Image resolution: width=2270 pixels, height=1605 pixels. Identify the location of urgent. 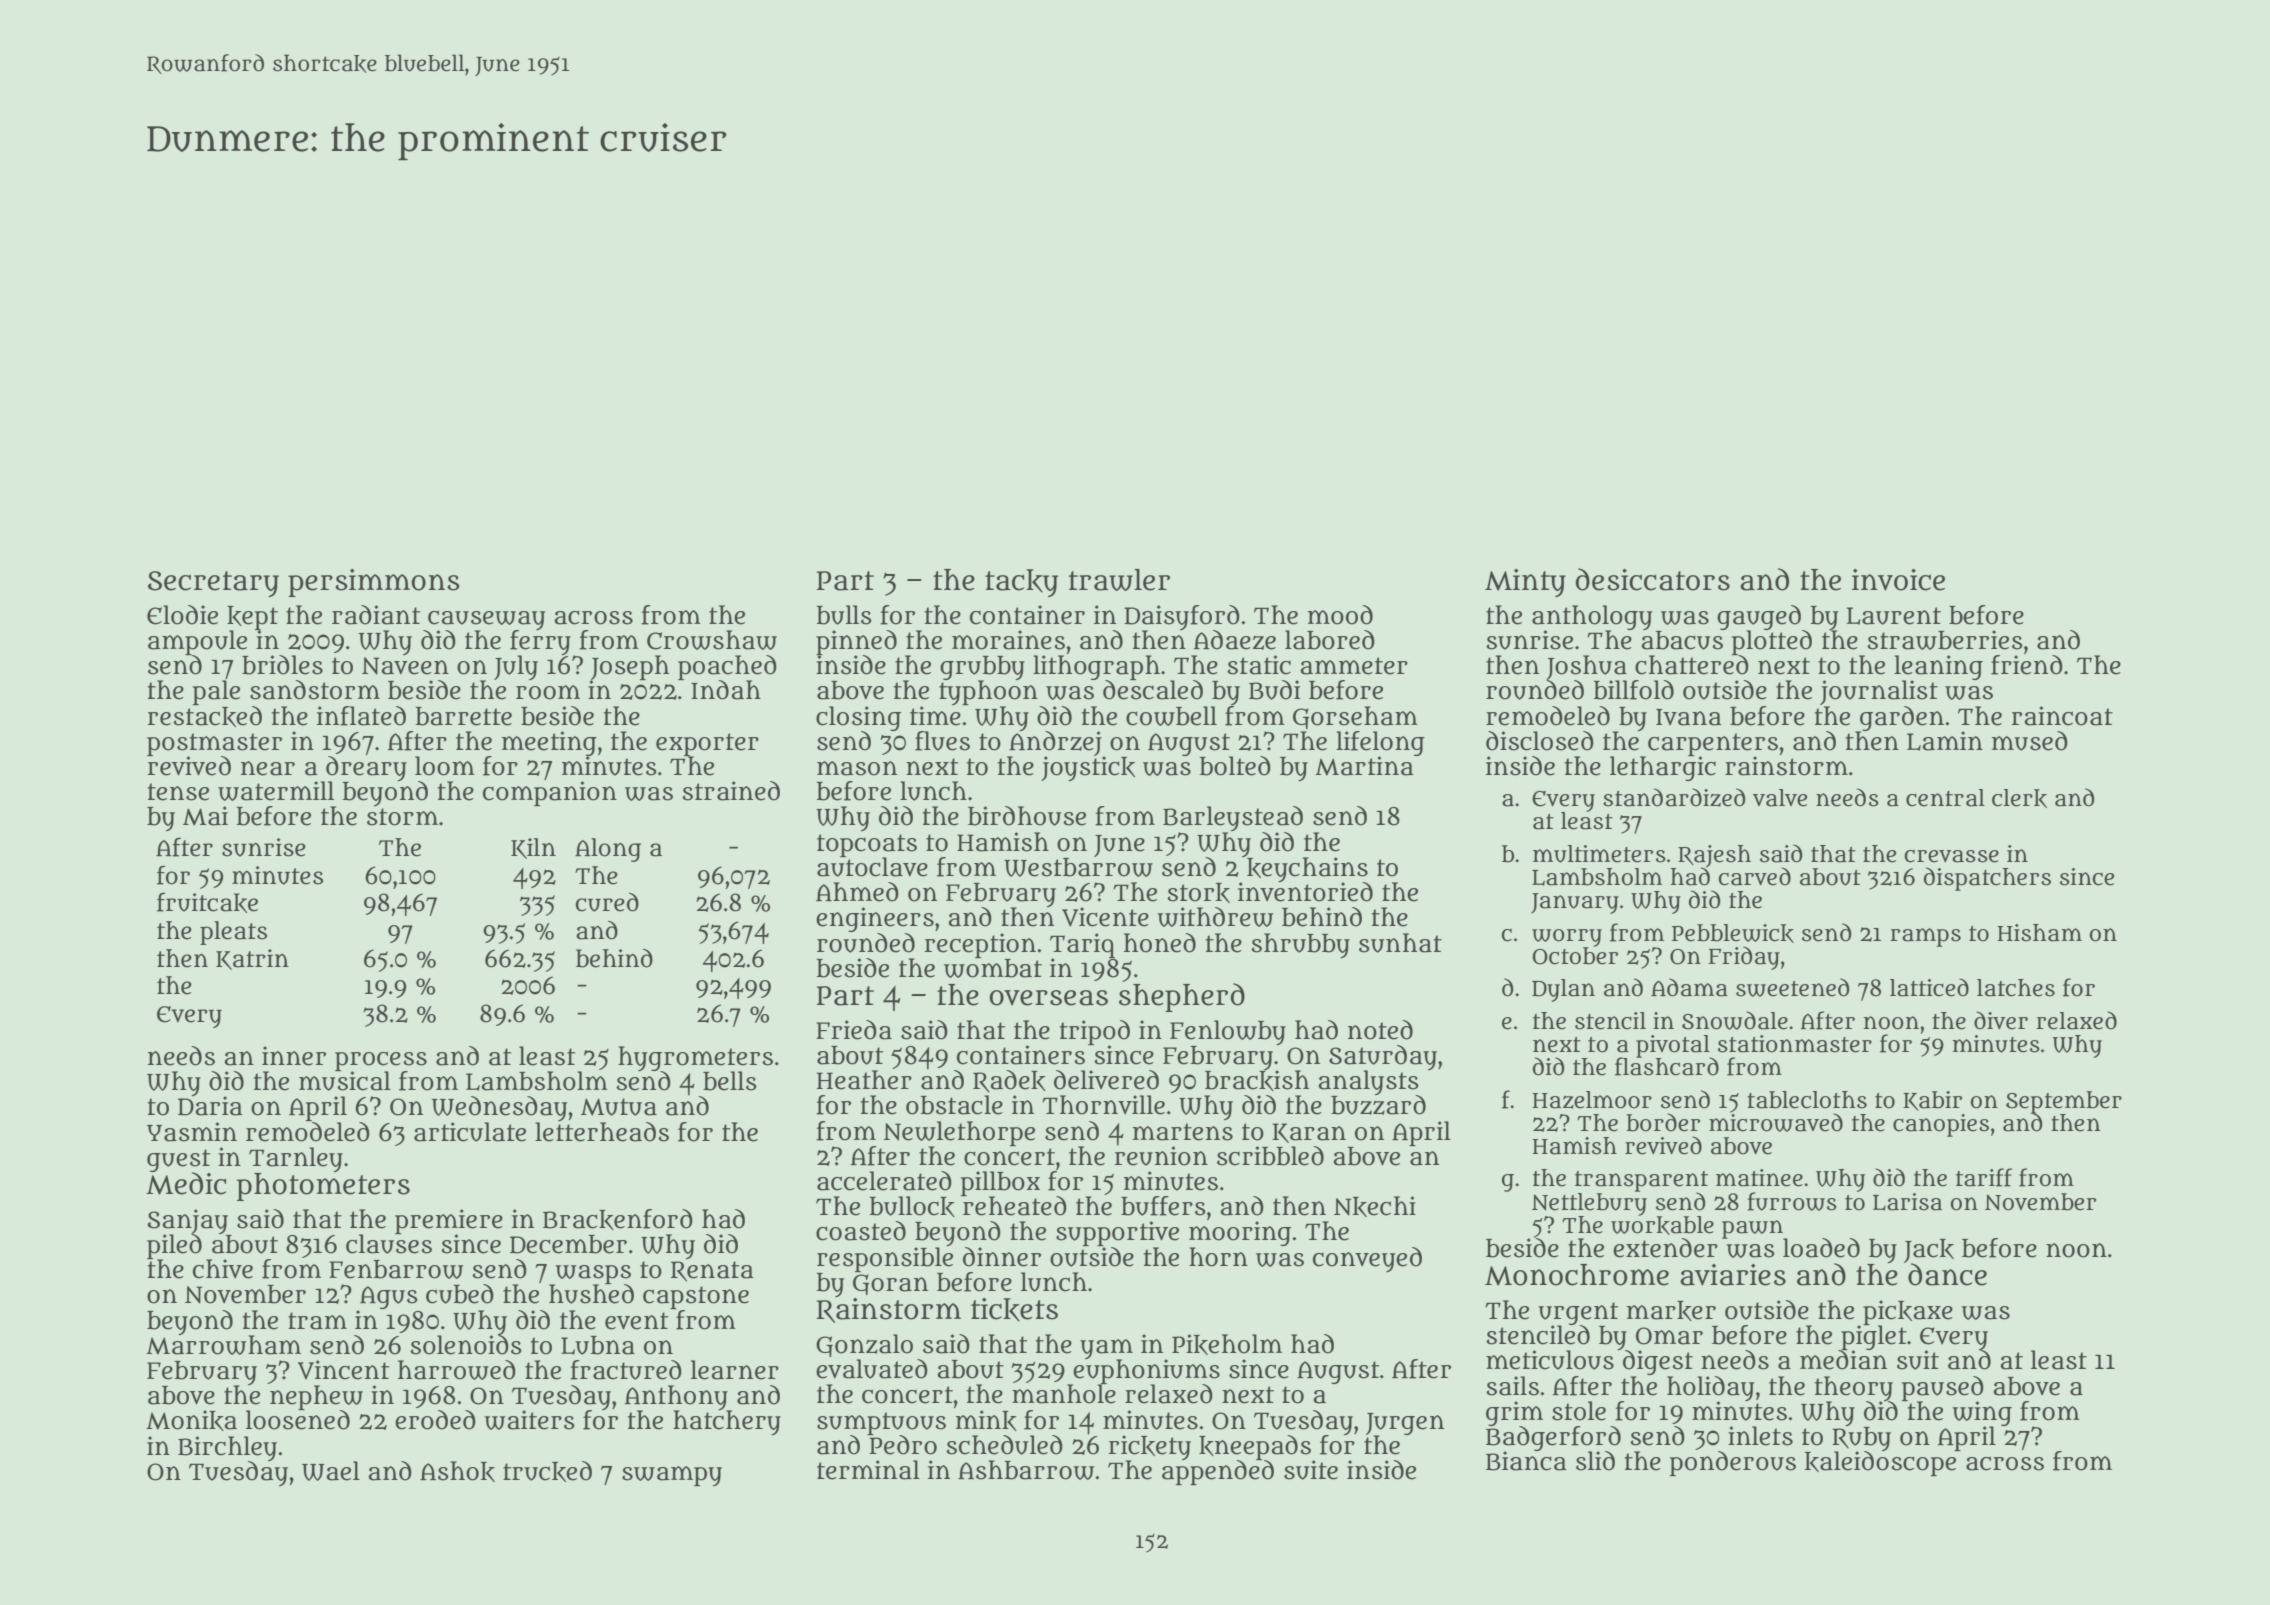
(1578, 1313).
